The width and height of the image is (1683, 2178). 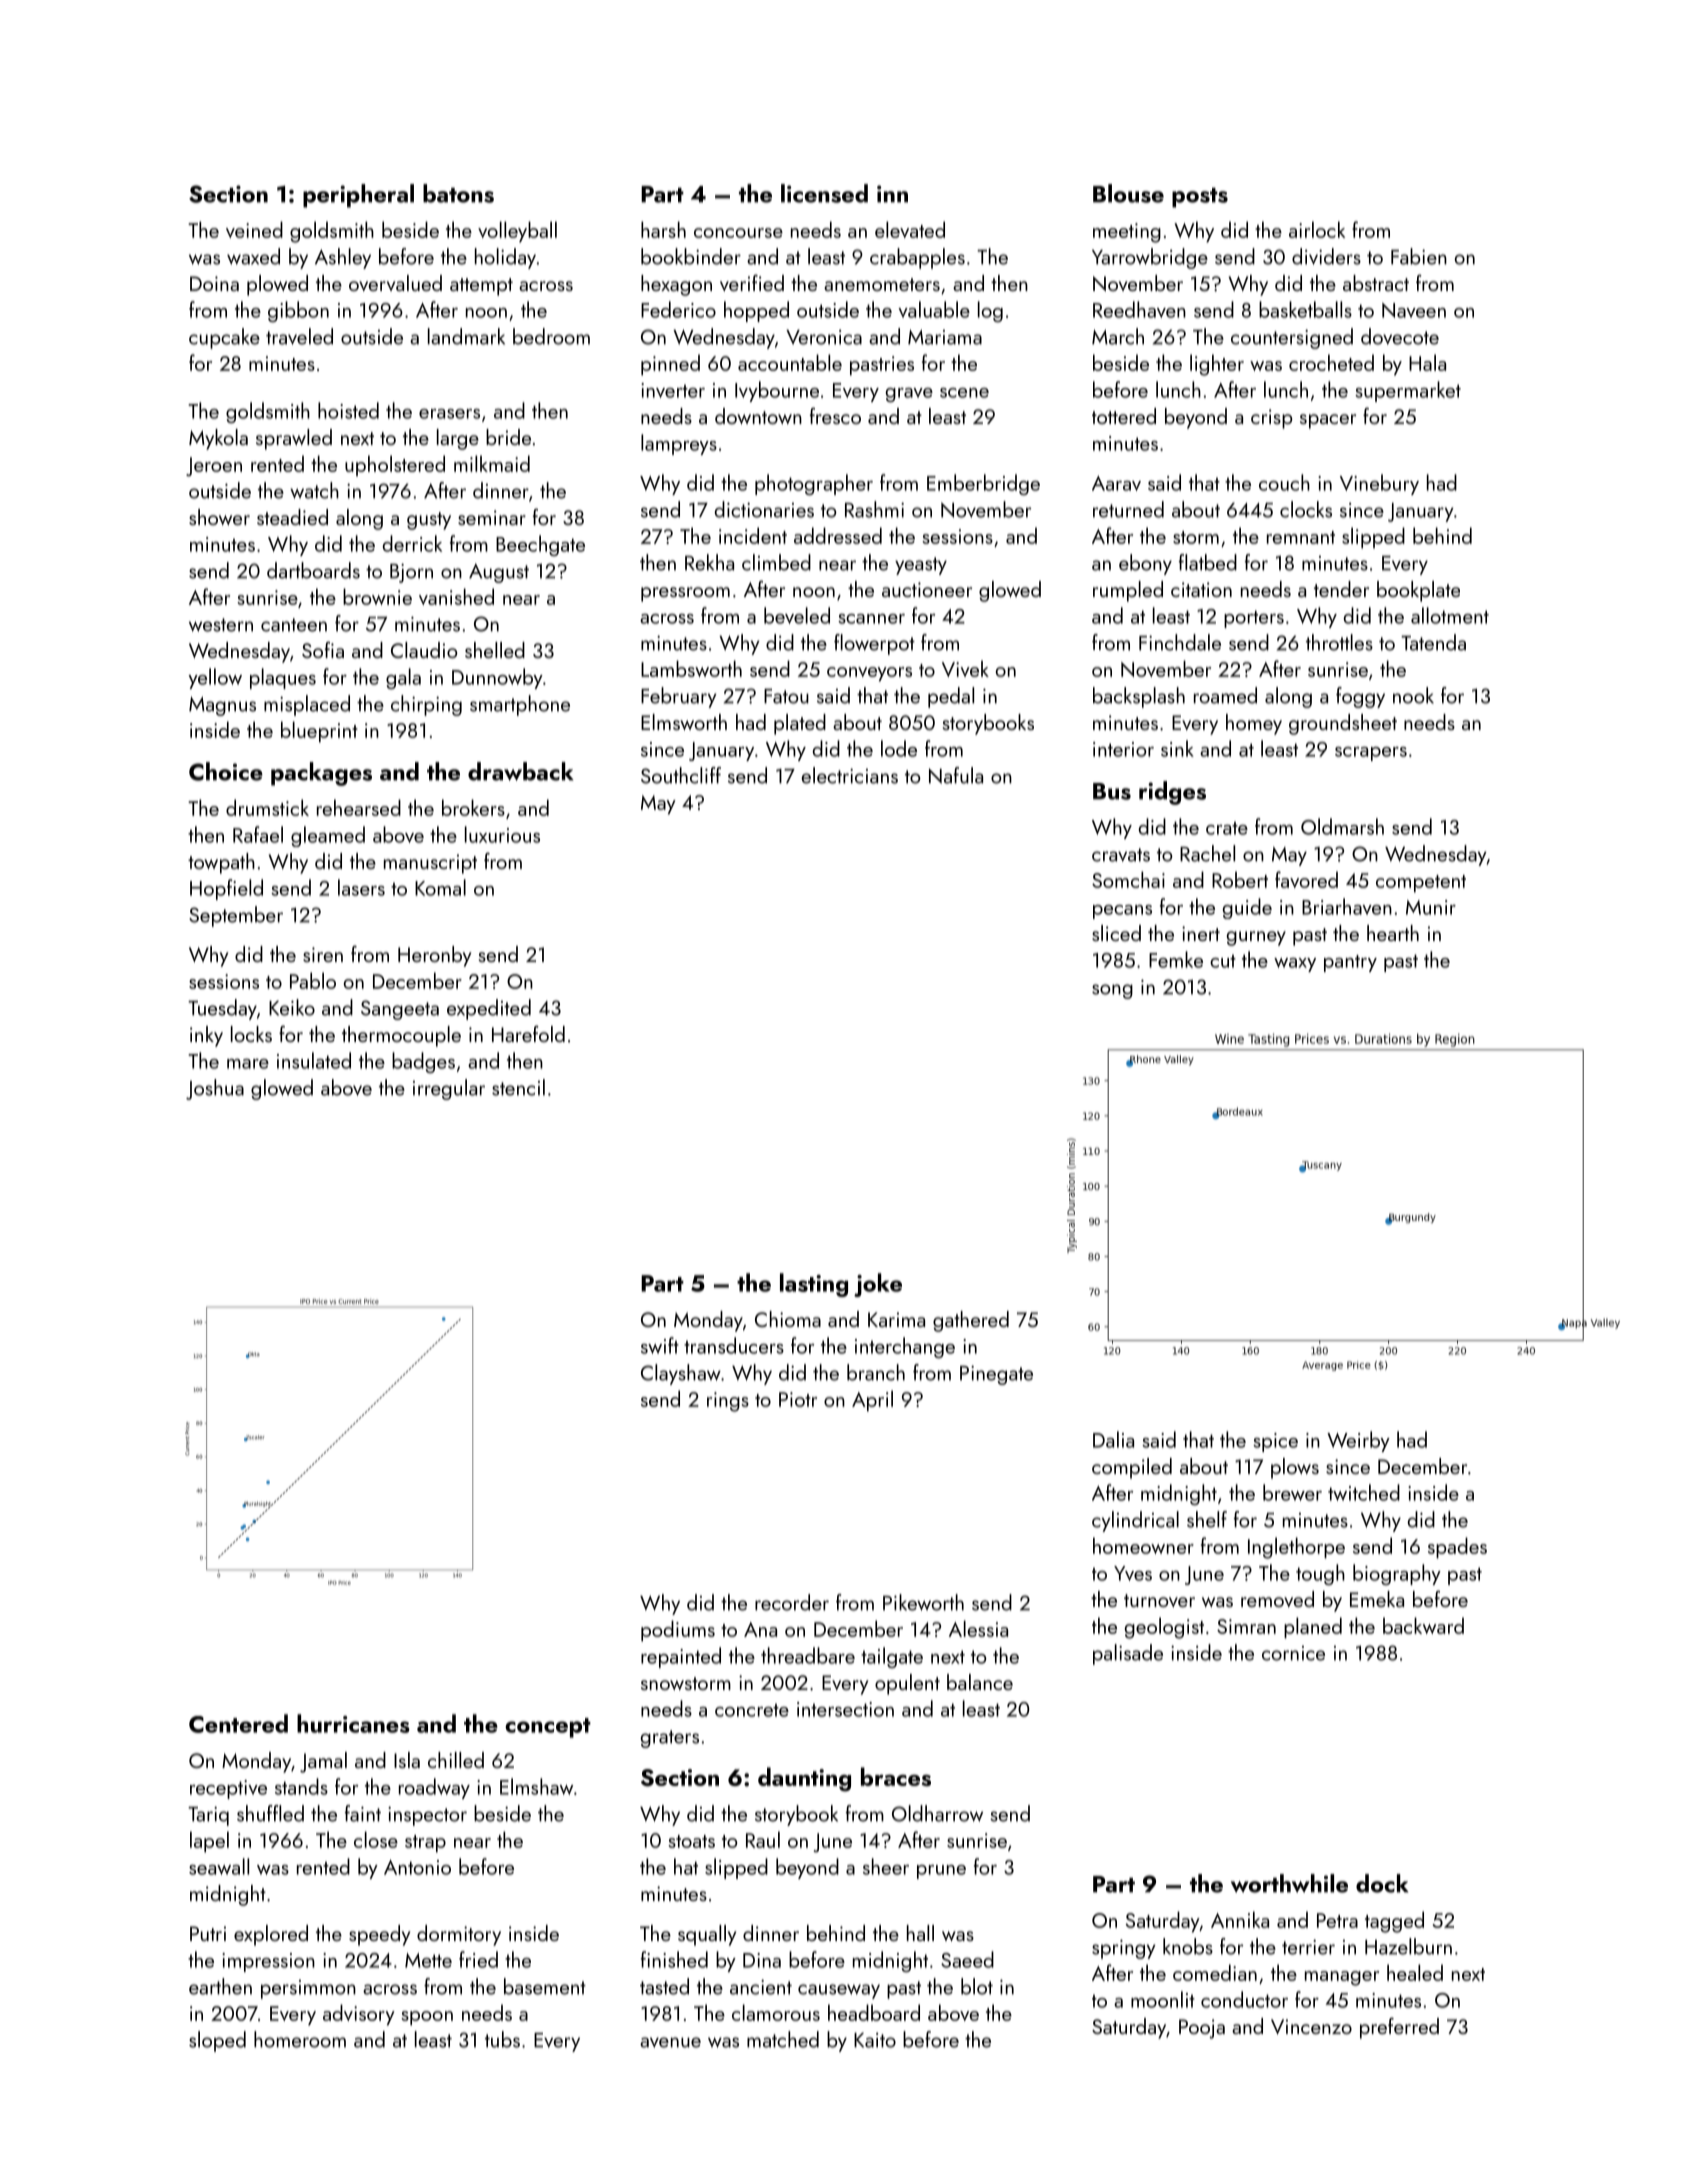 What do you see at coordinates (752, 283) in the image?
I see `verified` at bounding box center [752, 283].
